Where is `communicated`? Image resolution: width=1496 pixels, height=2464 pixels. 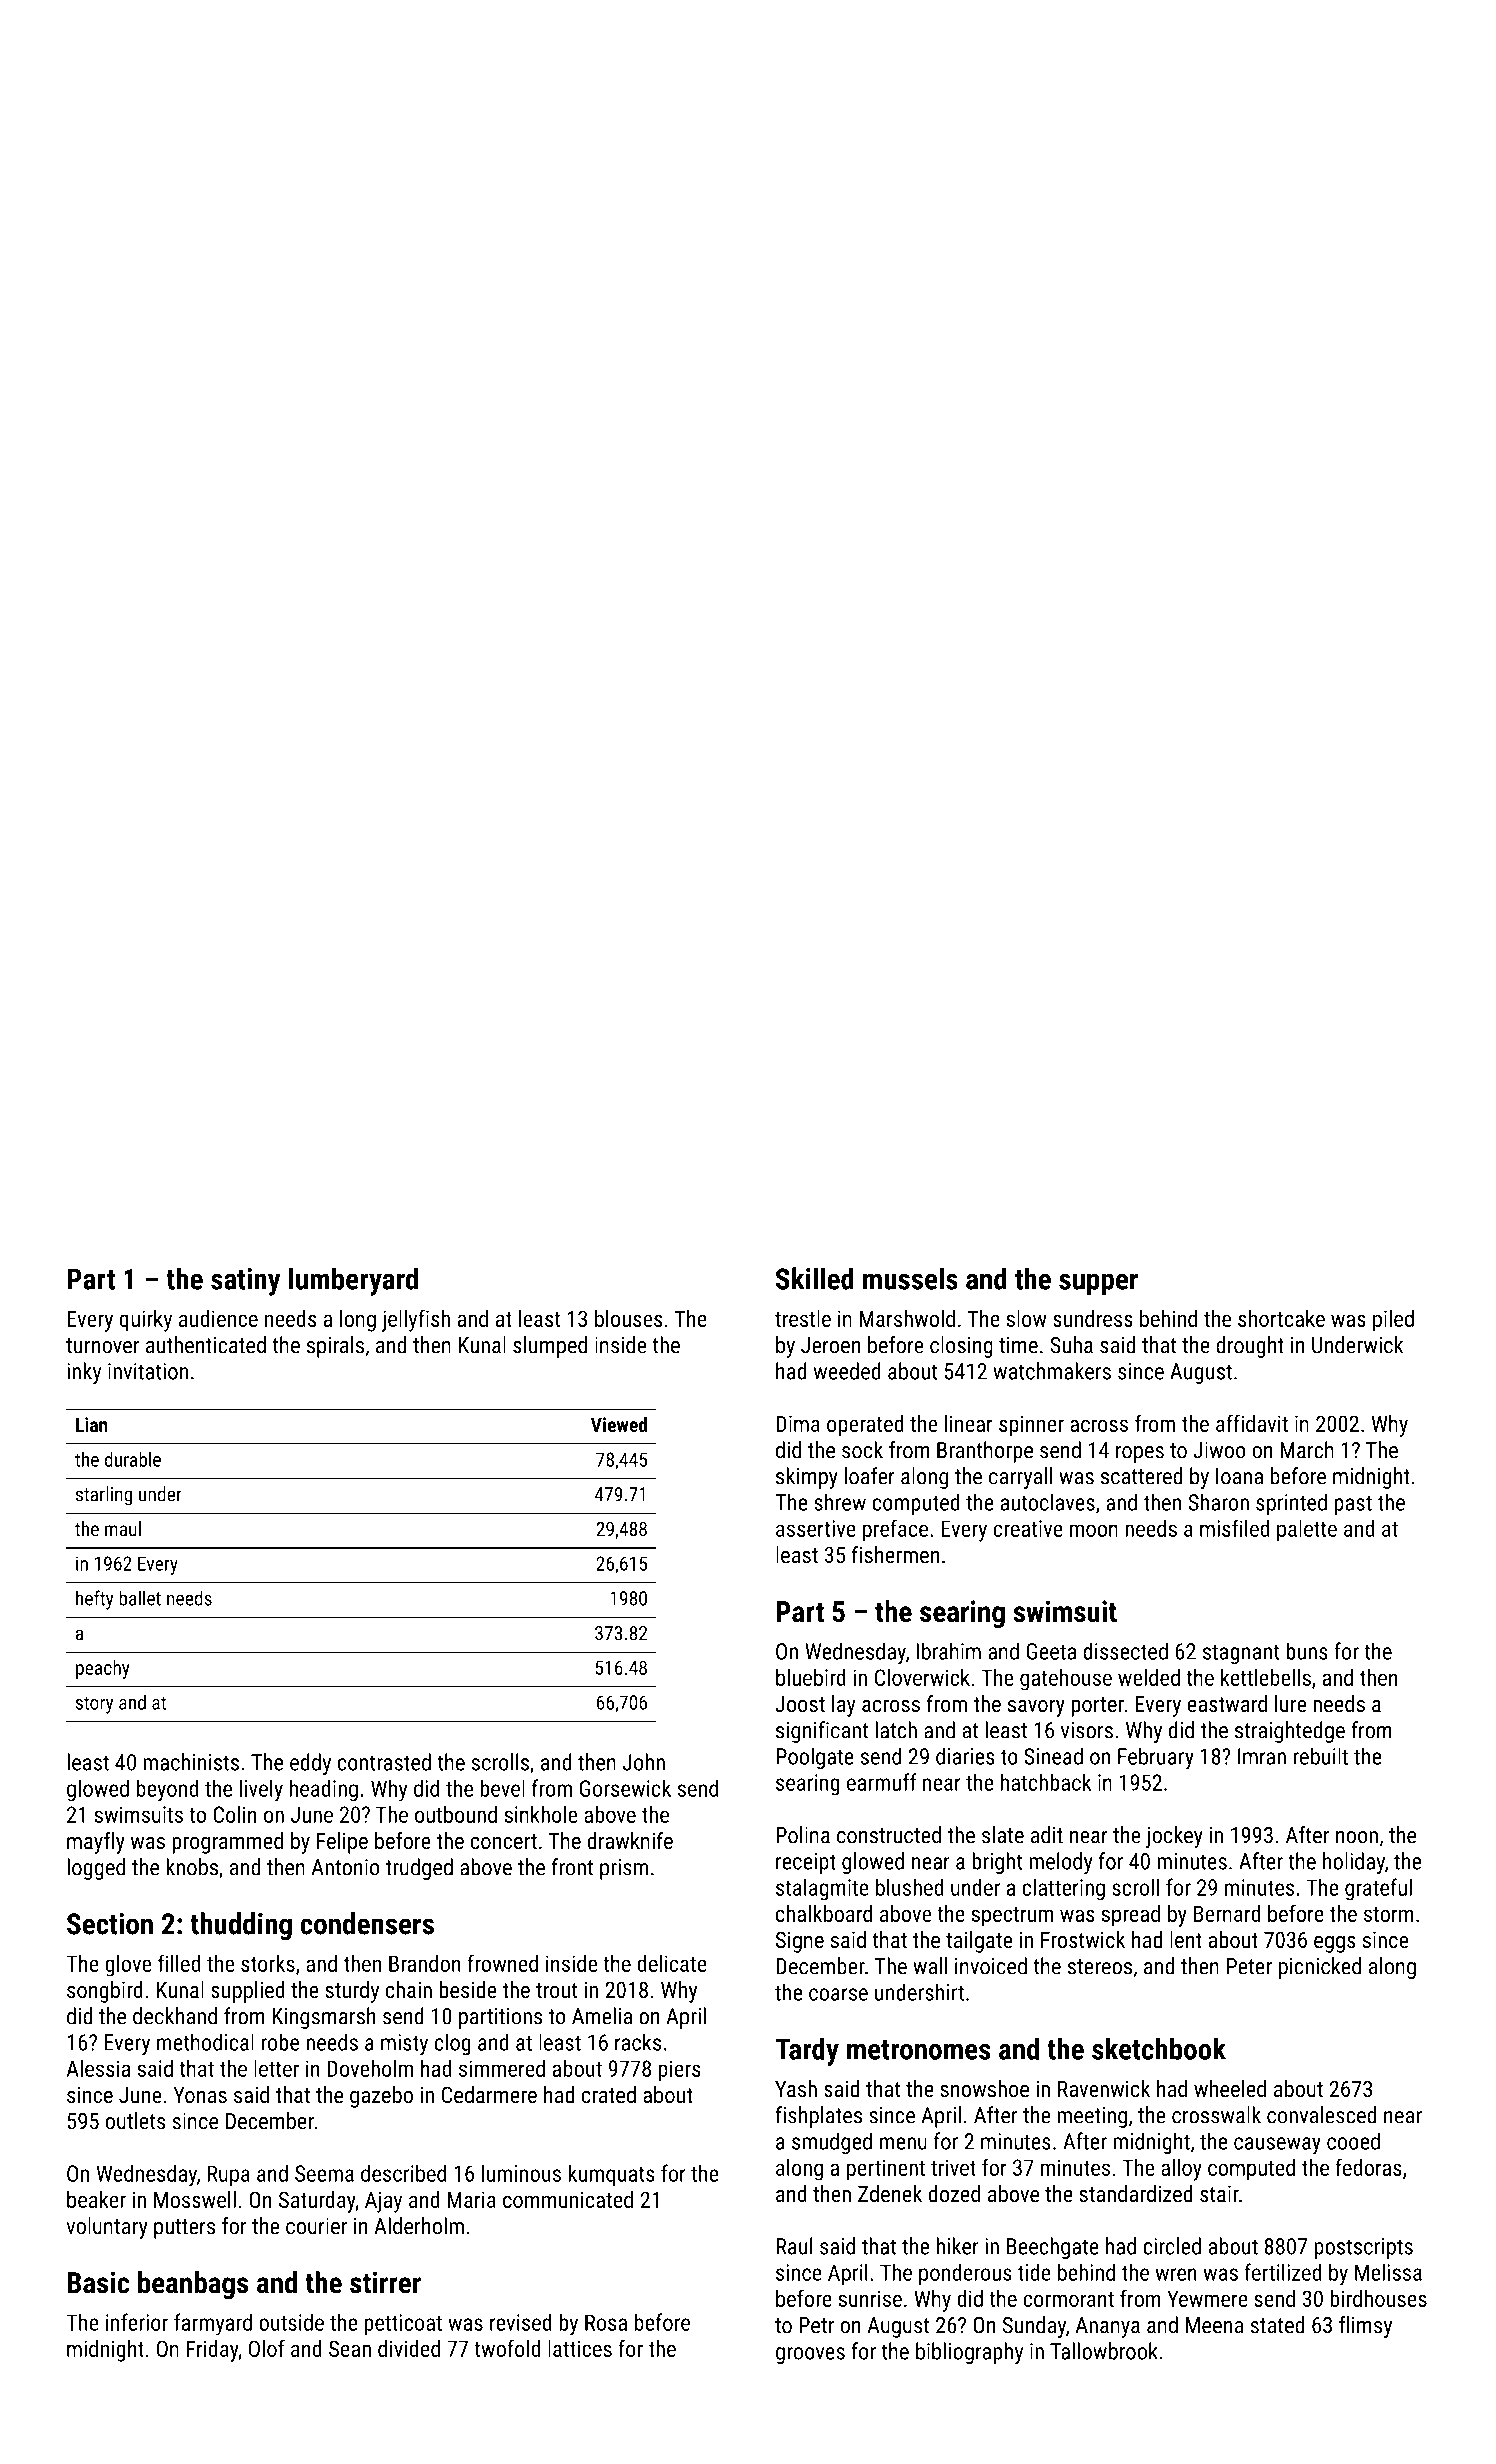
communicated is located at coordinates (568, 2199).
